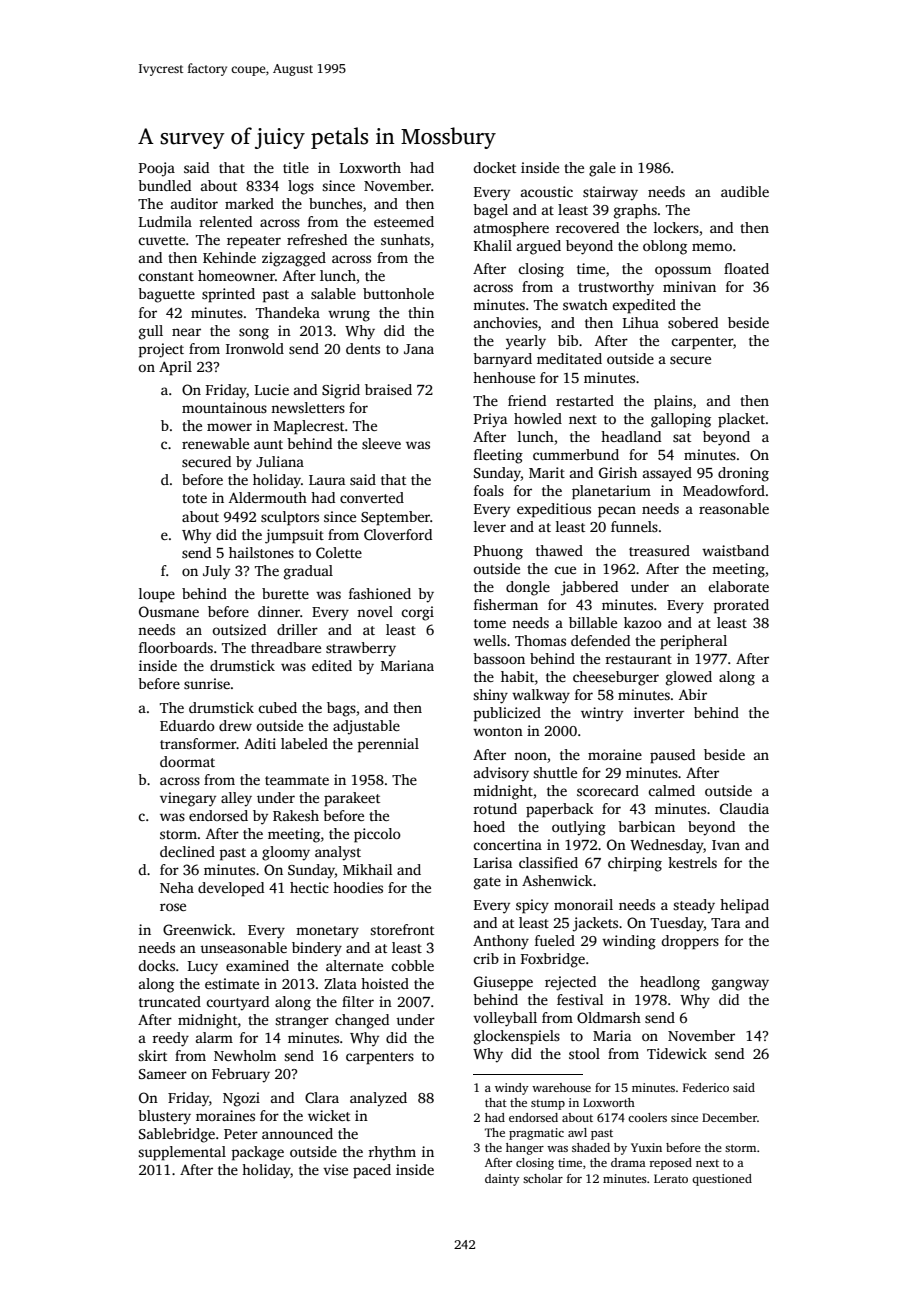 The image size is (908, 1316). Describe the element at coordinates (745, 191) in the screenshot. I see `audible` at that location.
